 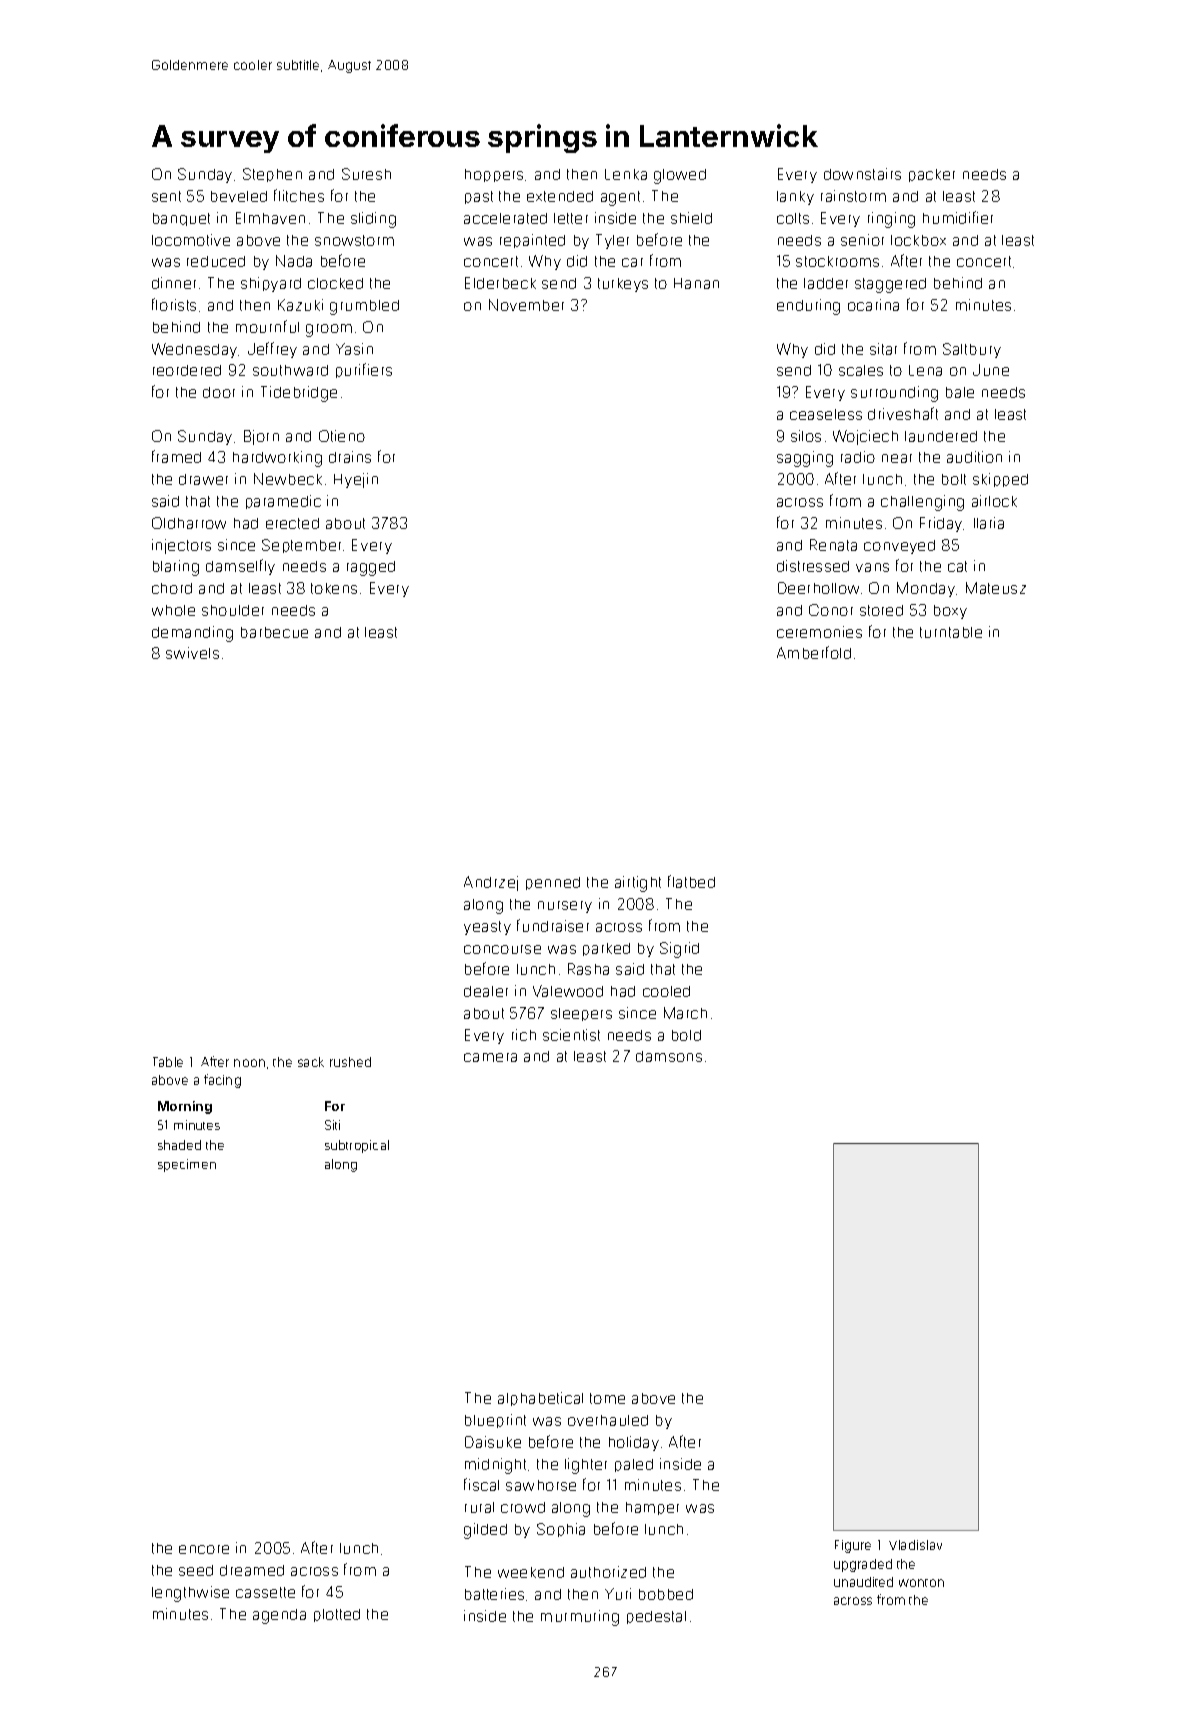 I want to click on shield, so click(x=691, y=218).
